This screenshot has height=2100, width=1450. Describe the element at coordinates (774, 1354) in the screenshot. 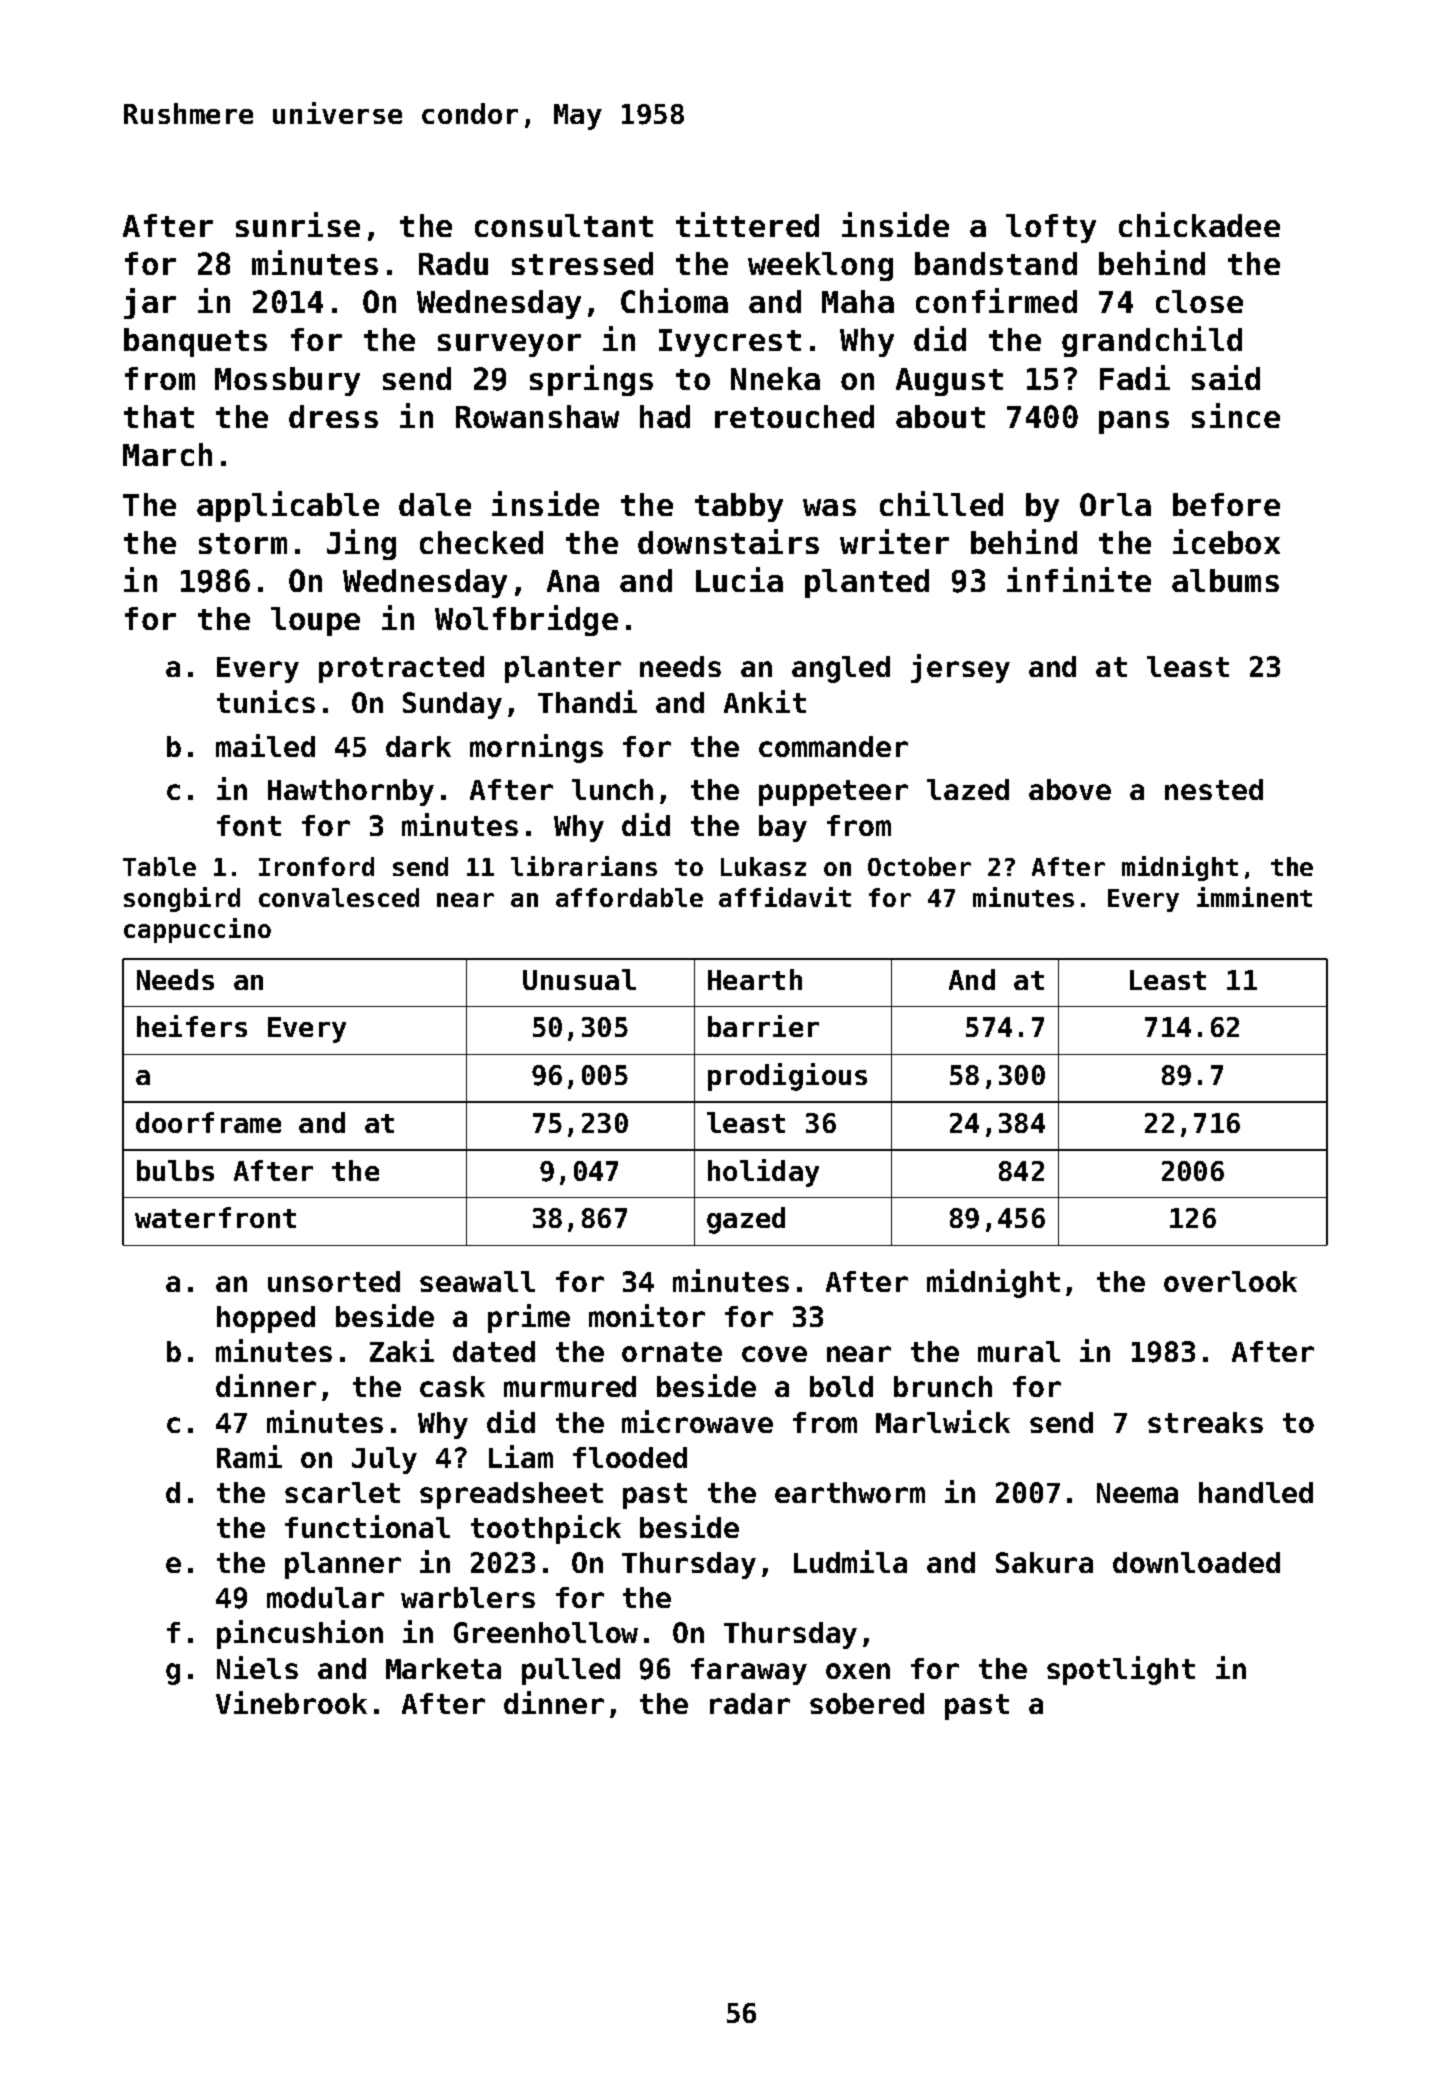

I see `cove` at that location.
